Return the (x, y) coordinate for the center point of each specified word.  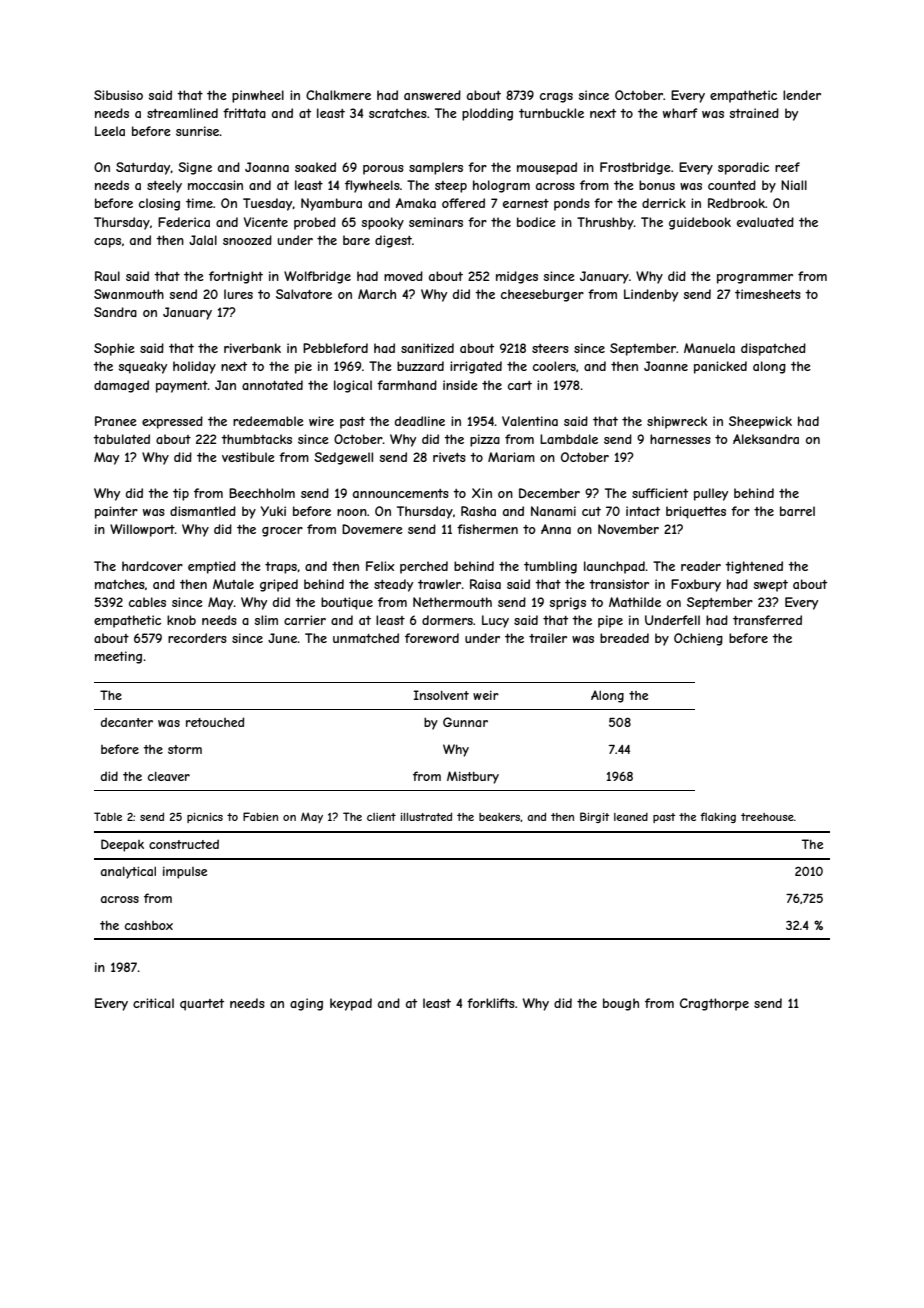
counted (732, 185)
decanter (127, 722)
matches (120, 584)
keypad (351, 1004)
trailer (548, 638)
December (549, 493)
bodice (536, 222)
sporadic (743, 168)
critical (153, 1003)
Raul (107, 276)
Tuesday (268, 204)
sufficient (660, 493)
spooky (382, 223)
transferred (767, 620)
